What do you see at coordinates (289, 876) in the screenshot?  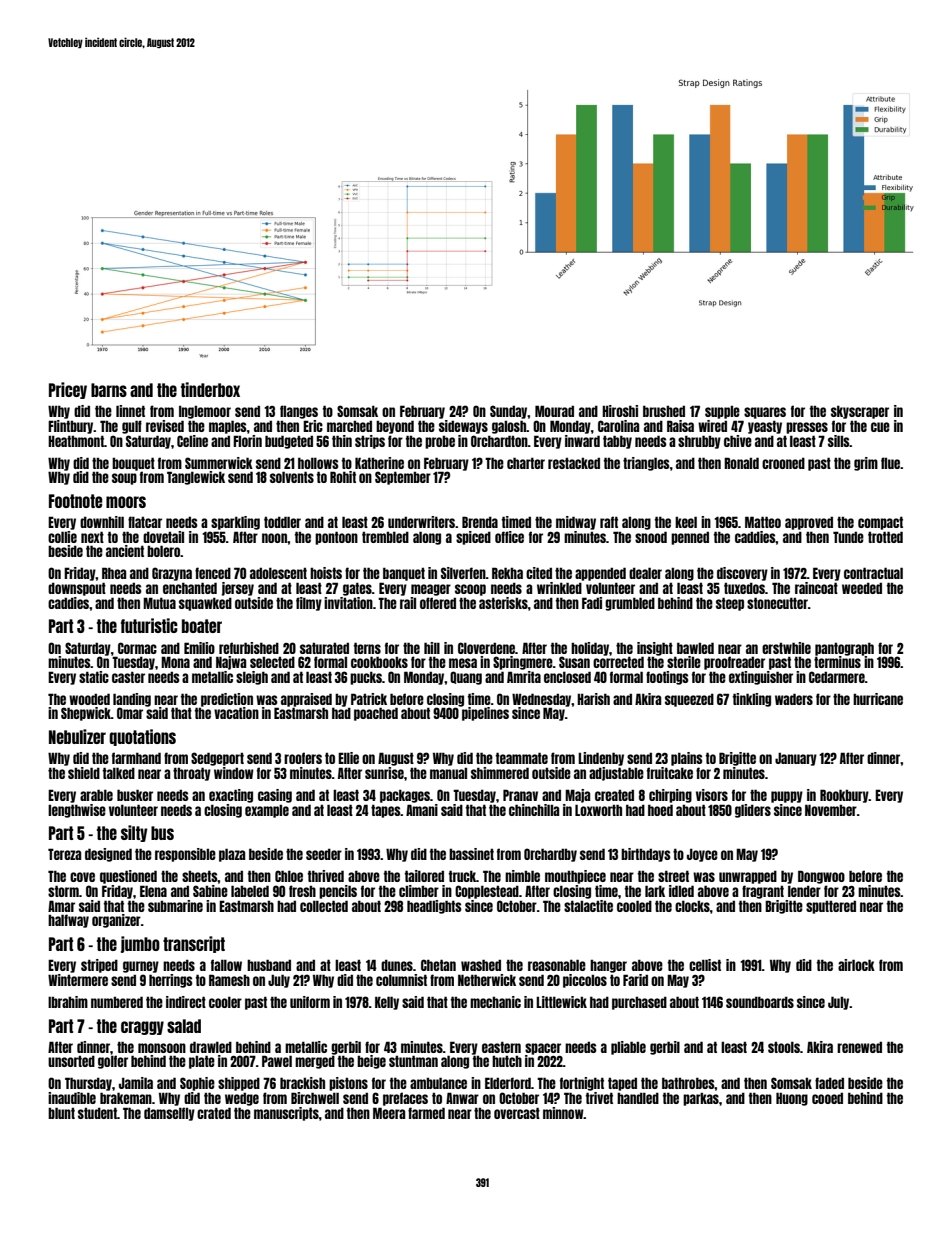 I see `Chloe` at bounding box center [289, 876].
